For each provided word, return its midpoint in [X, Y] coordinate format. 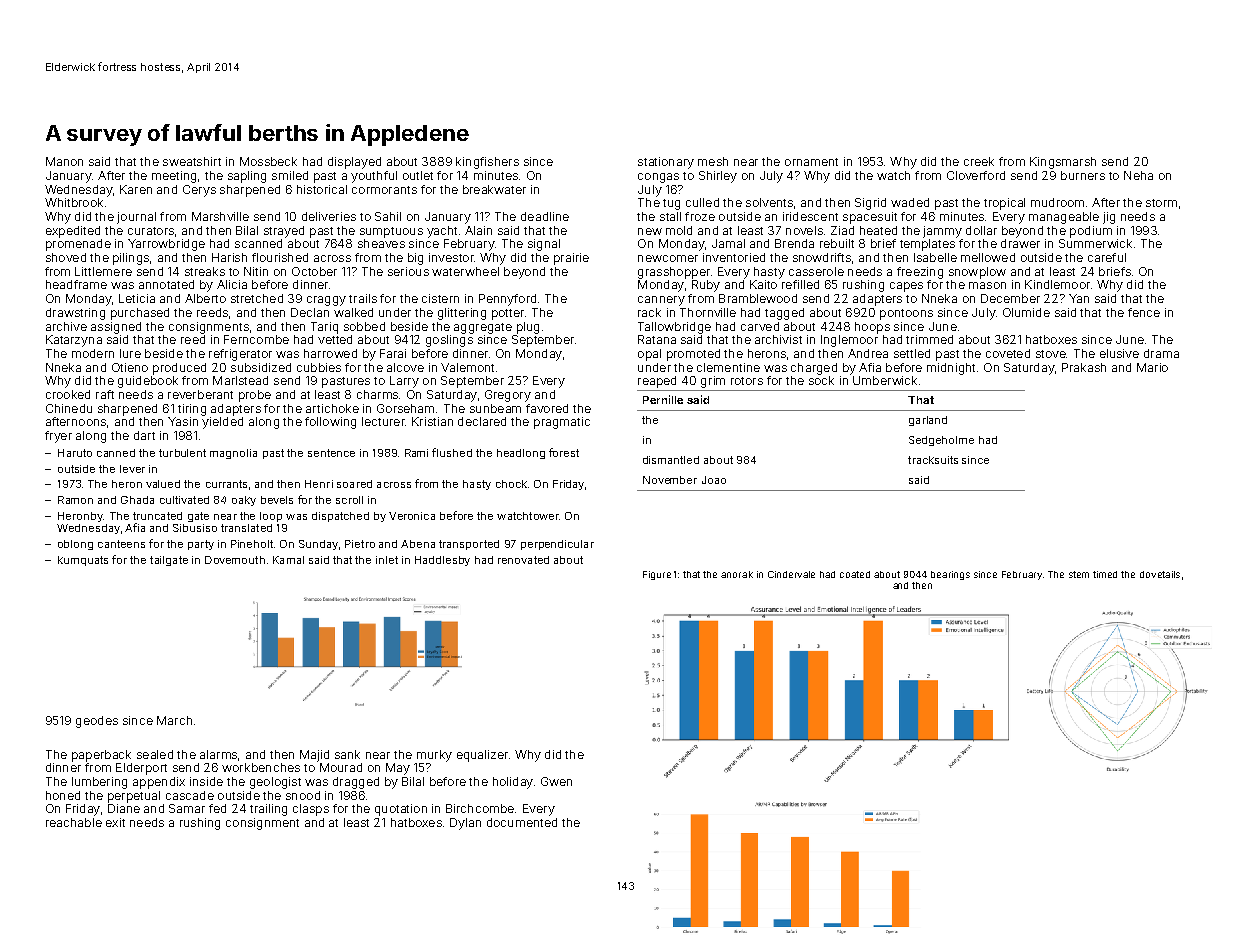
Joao [714, 480]
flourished [280, 257]
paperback [101, 756]
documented [522, 822]
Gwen [556, 781]
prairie [571, 259]
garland [928, 421]
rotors [747, 381]
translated [246, 528]
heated [878, 230]
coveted [1008, 353]
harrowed [330, 353]
